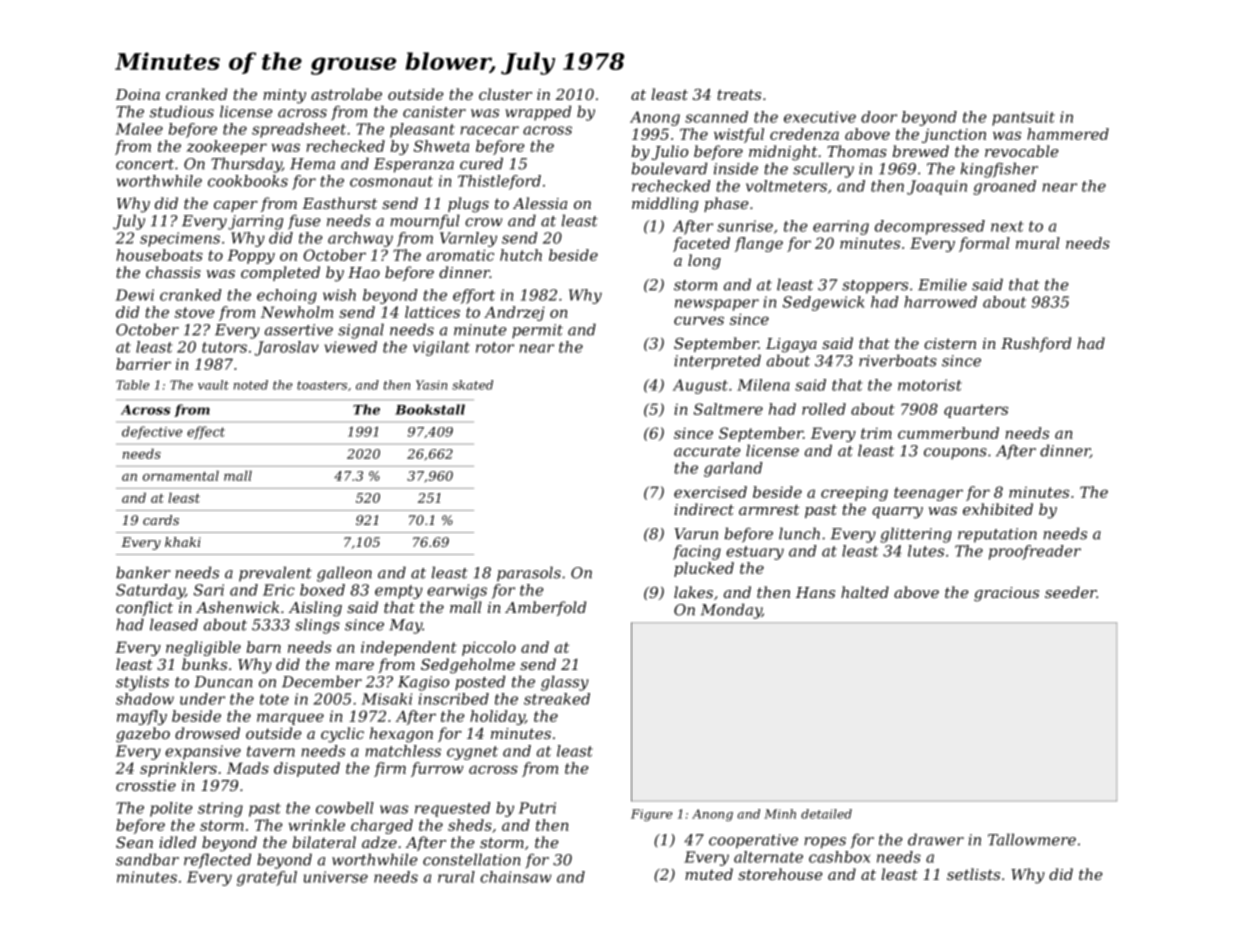 The width and height of the page is (1233, 952). I want to click on gracious, so click(1006, 594).
